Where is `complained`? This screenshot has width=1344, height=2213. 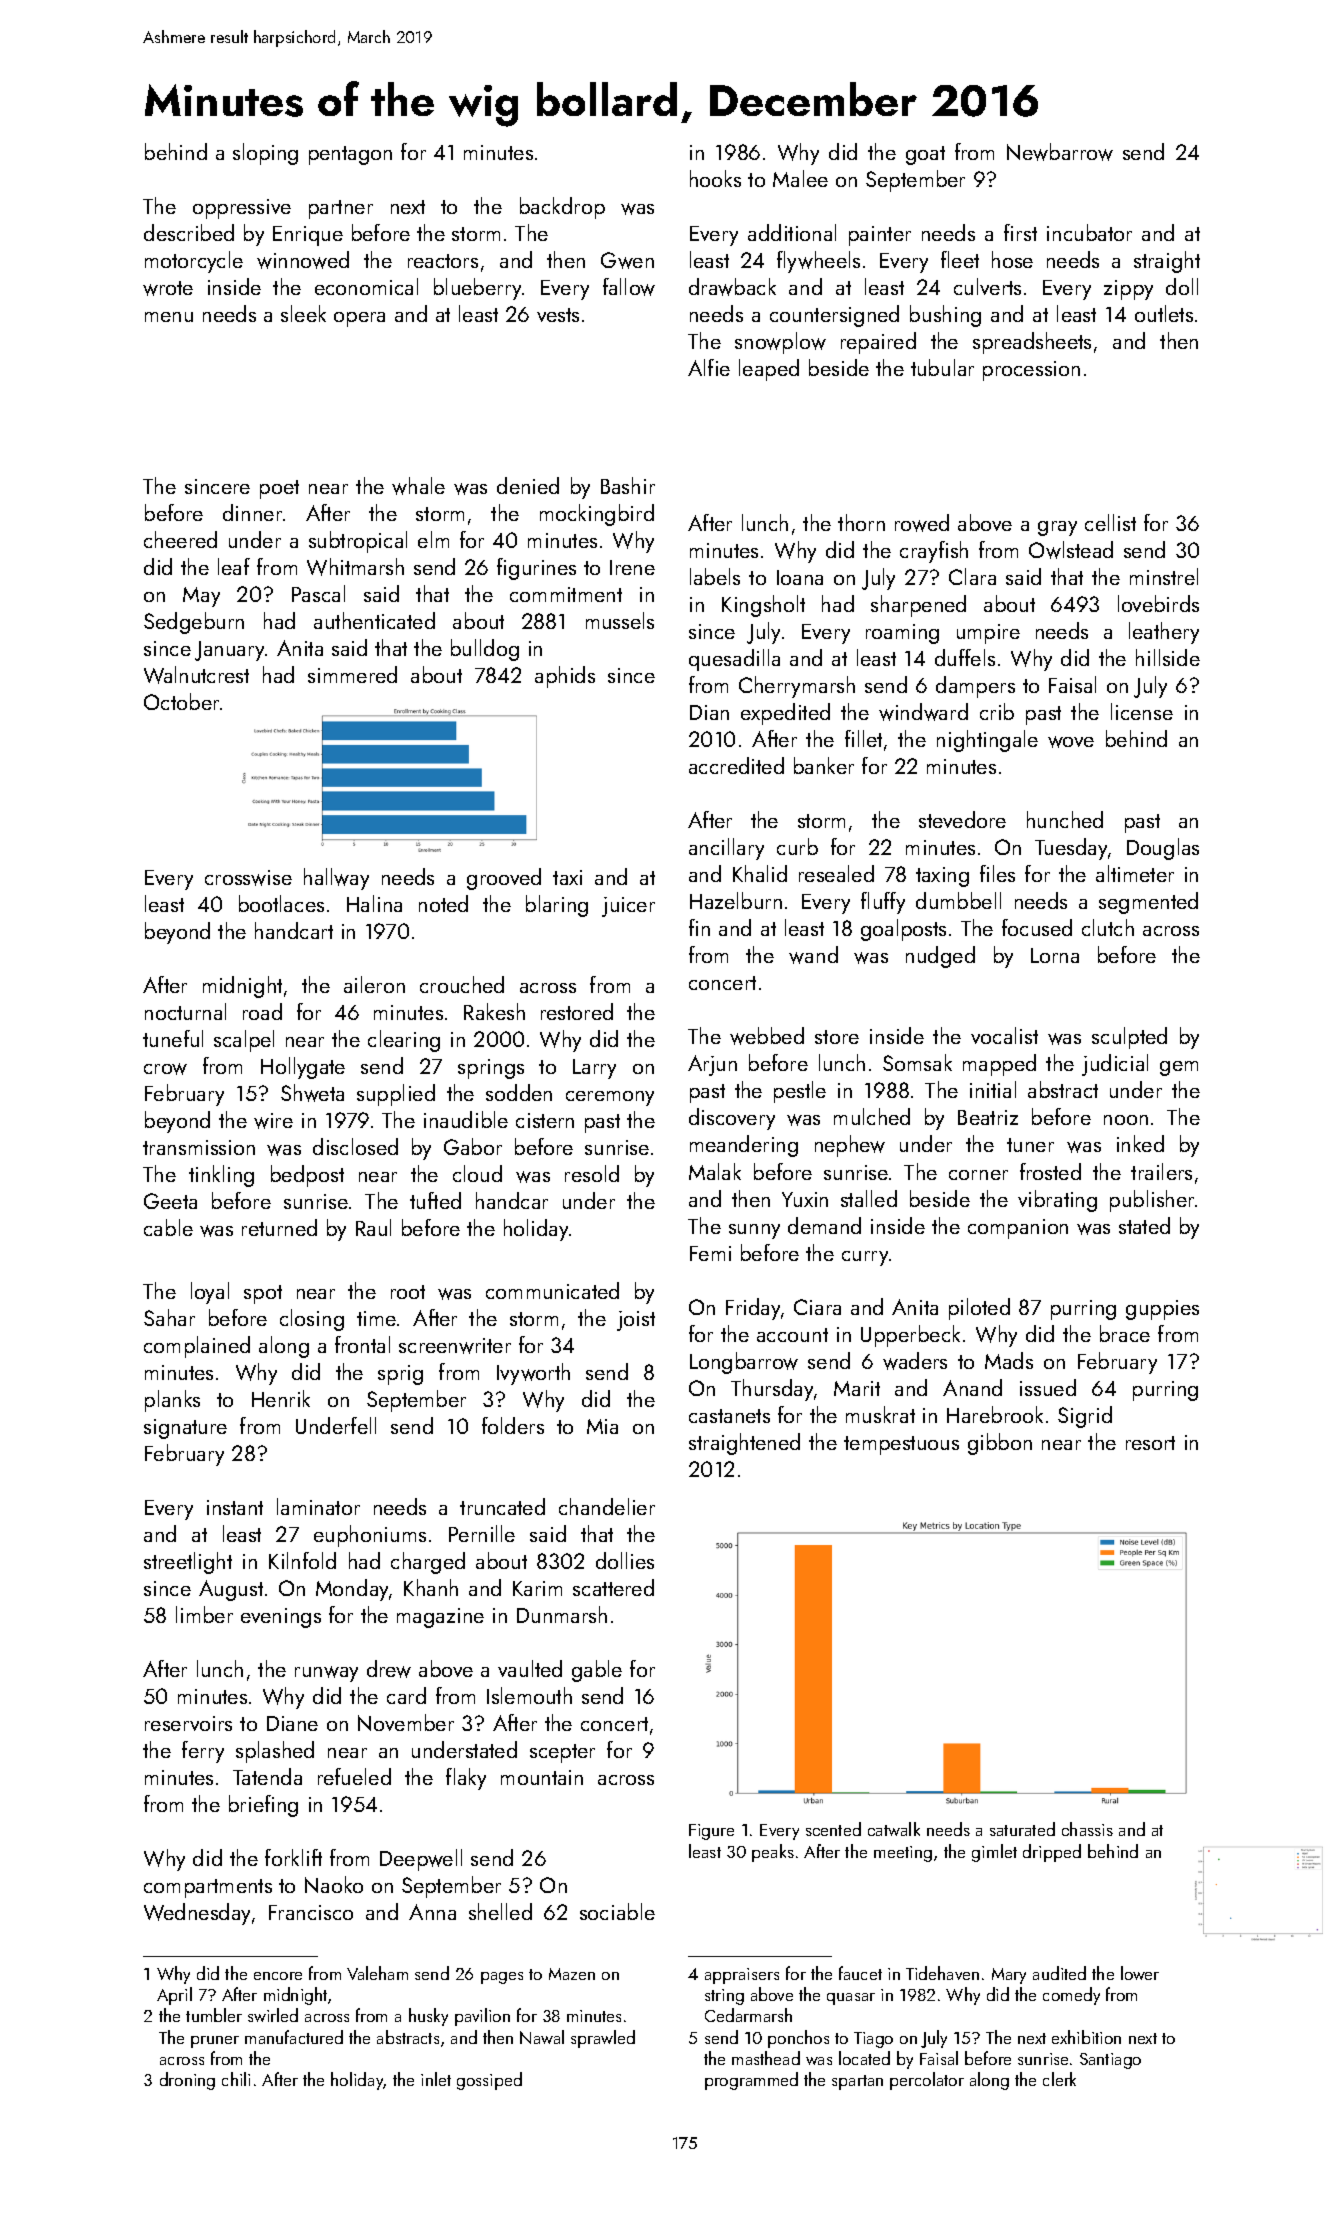 complained is located at coordinates (197, 1347).
